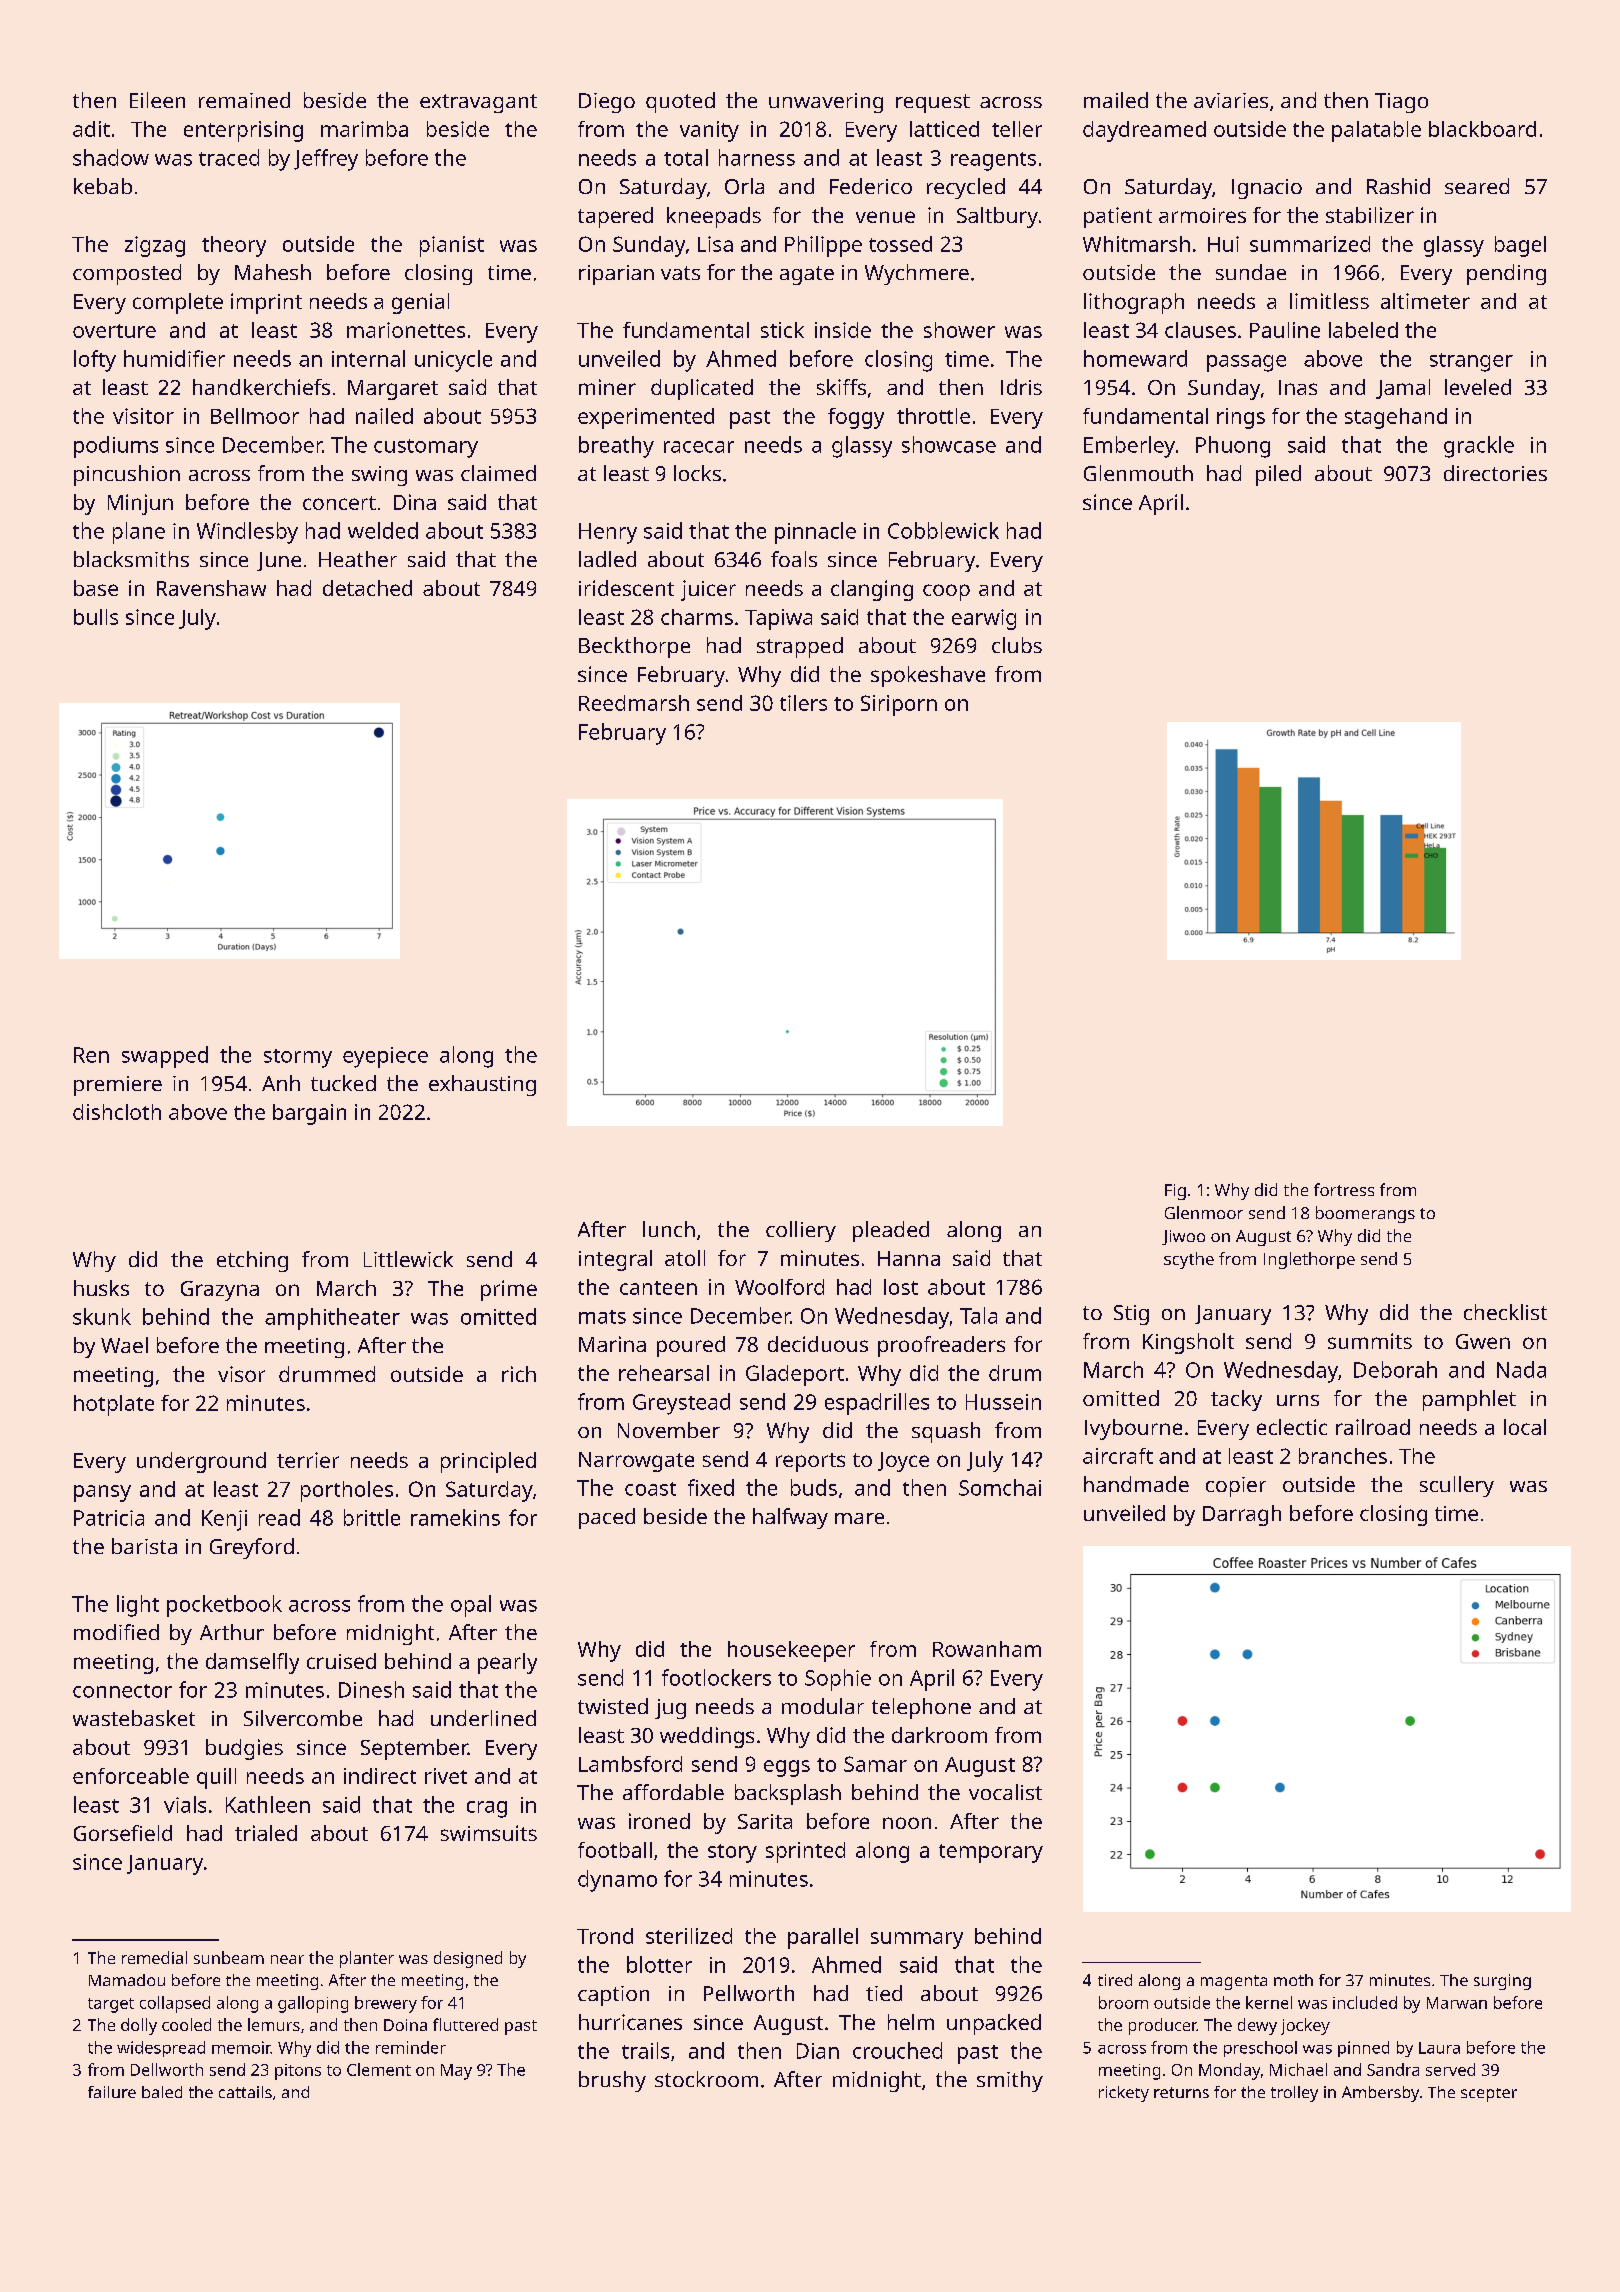  I want to click on venue, so click(885, 217).
